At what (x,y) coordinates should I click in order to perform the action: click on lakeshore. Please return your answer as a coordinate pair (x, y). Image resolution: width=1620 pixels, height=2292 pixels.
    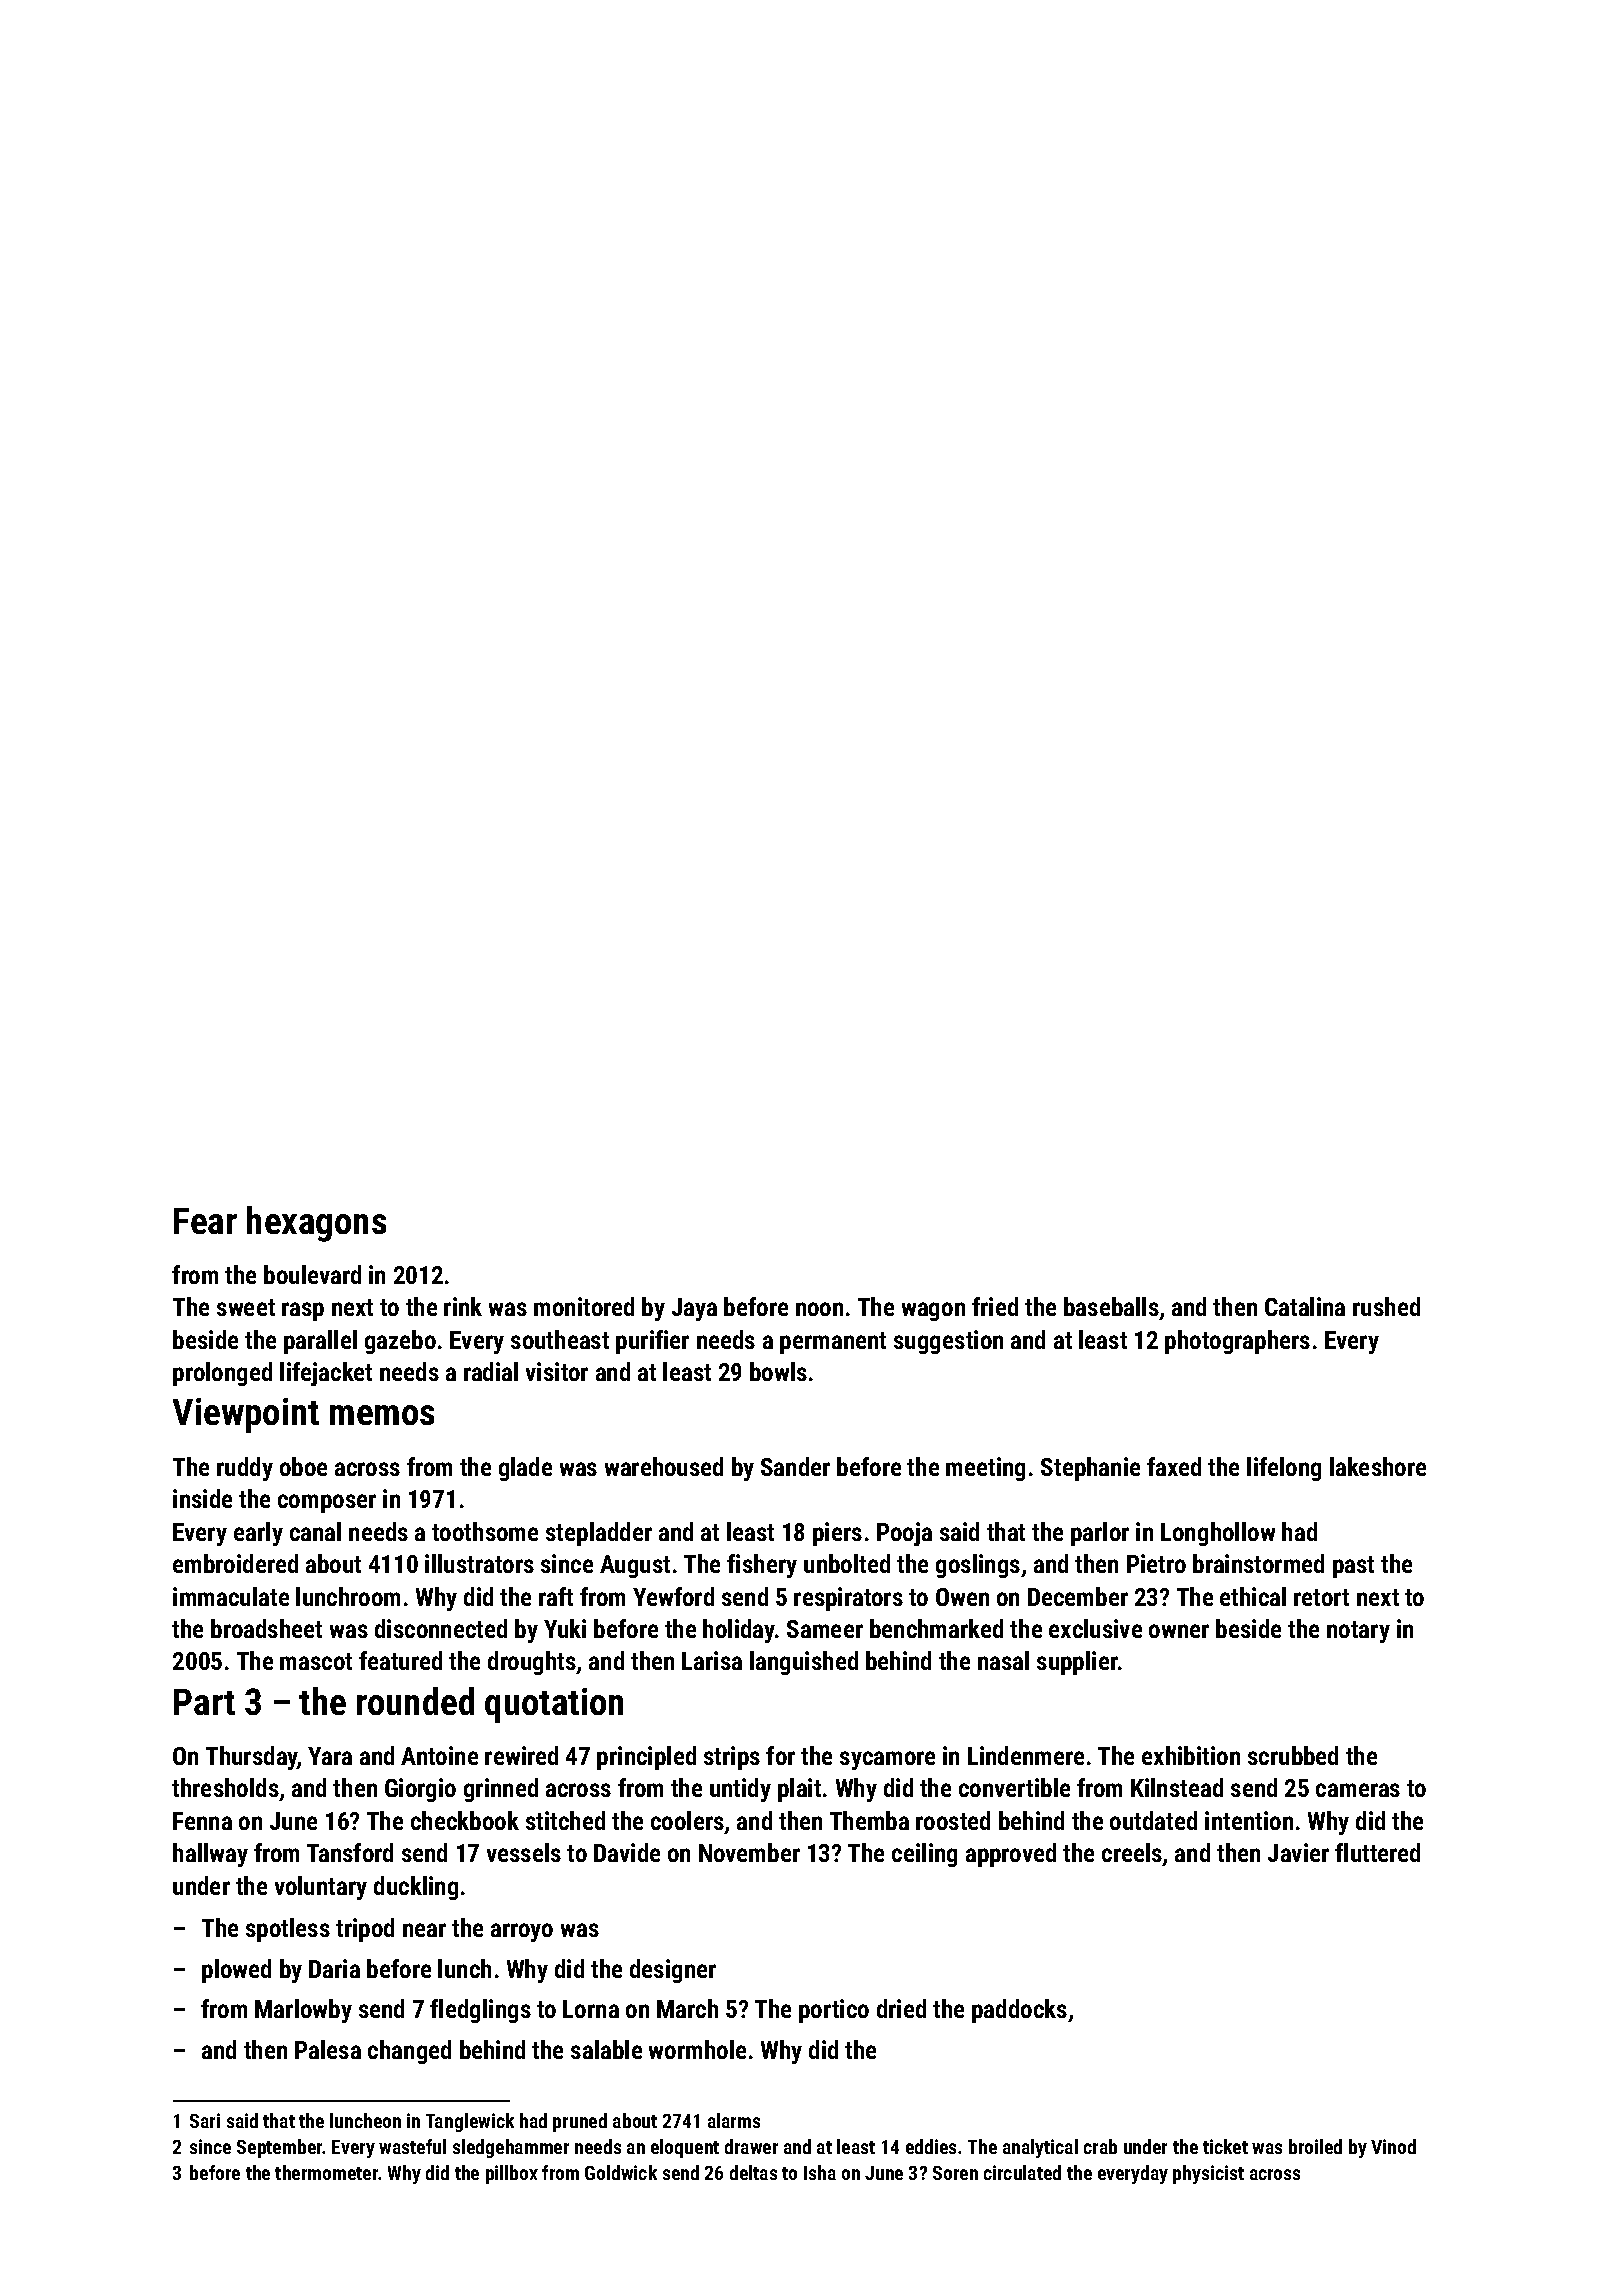
    Looking at the image, I should click on (1378, 1466).
